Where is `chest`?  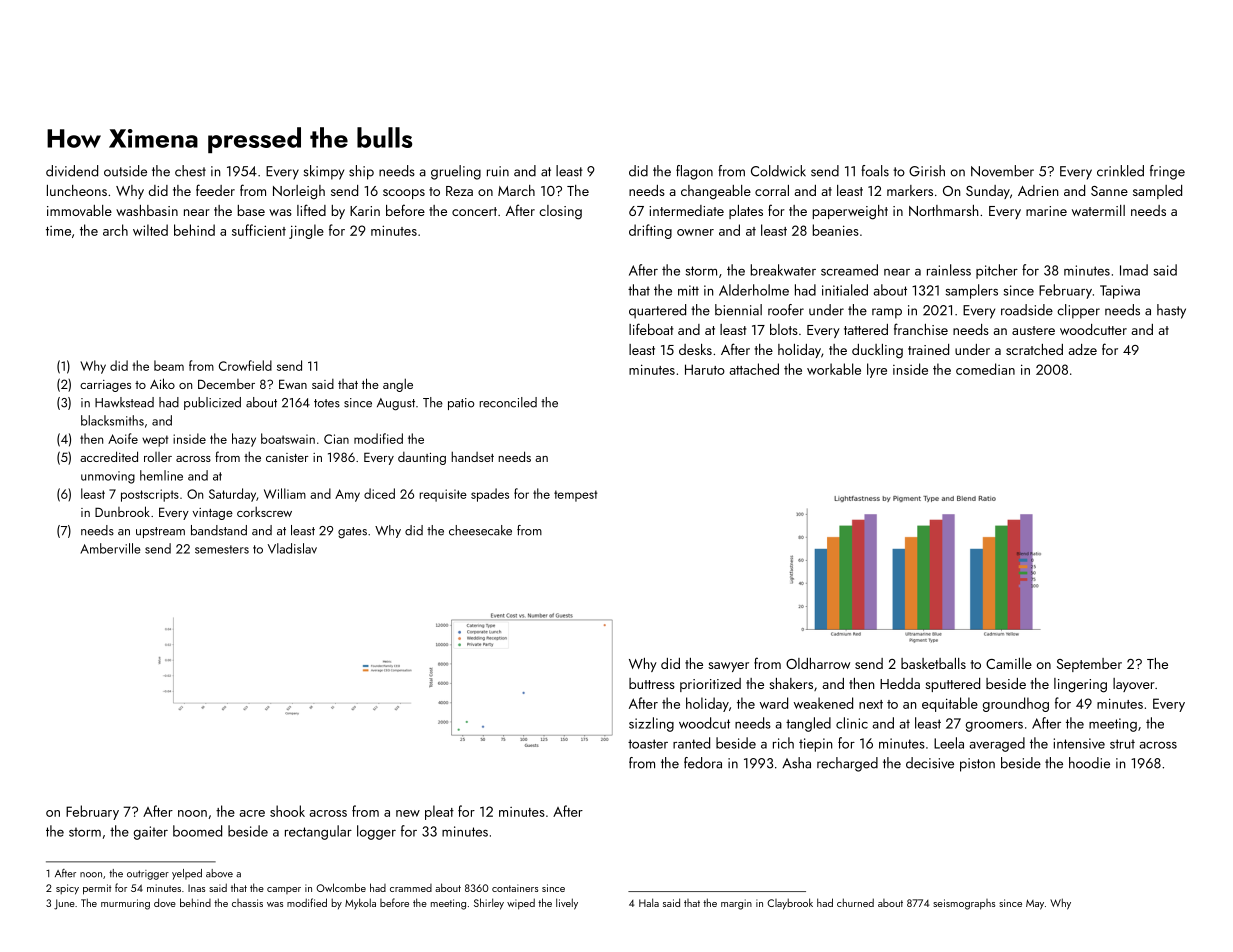 chest is located at coordinates (190, 171).
